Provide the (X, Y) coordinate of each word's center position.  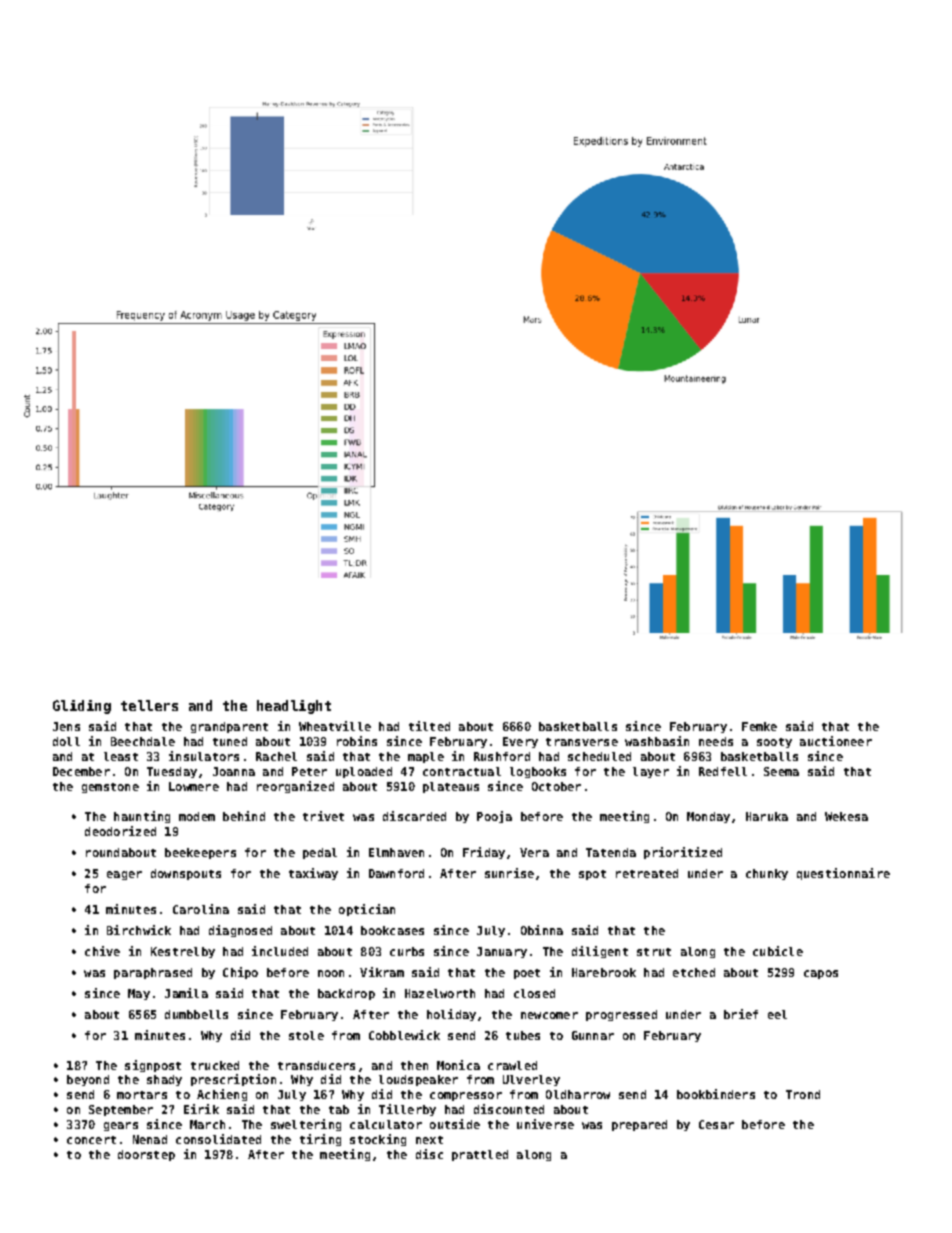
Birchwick (139, 930)
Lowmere (194, 786)
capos (821, 974)
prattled (480, 1155)
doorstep (146, 1155)
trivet (323, 816)
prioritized (683, 853)
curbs (407, 951)
